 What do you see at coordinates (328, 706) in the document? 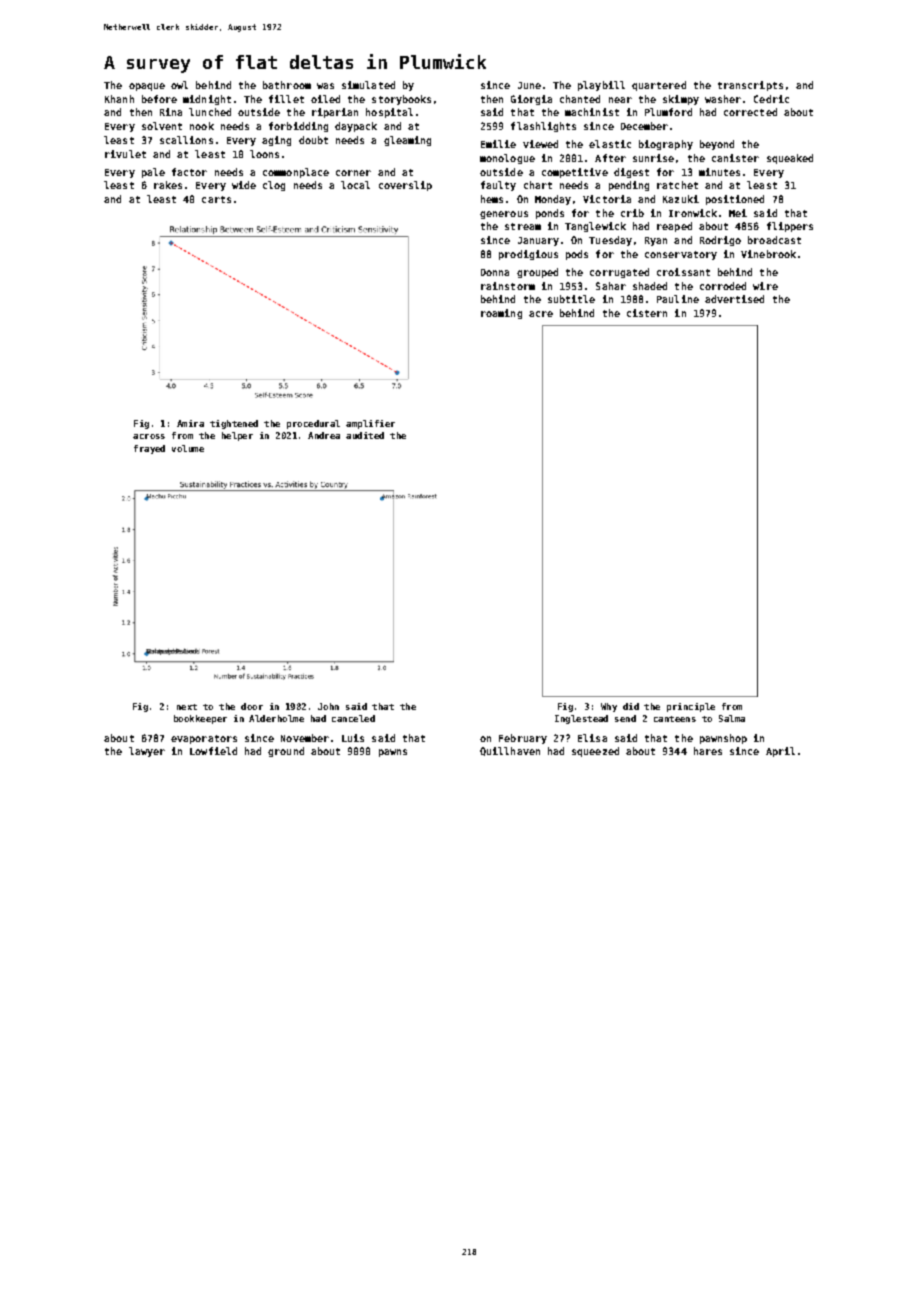
I see `John` at bounding box center [328, 706].
